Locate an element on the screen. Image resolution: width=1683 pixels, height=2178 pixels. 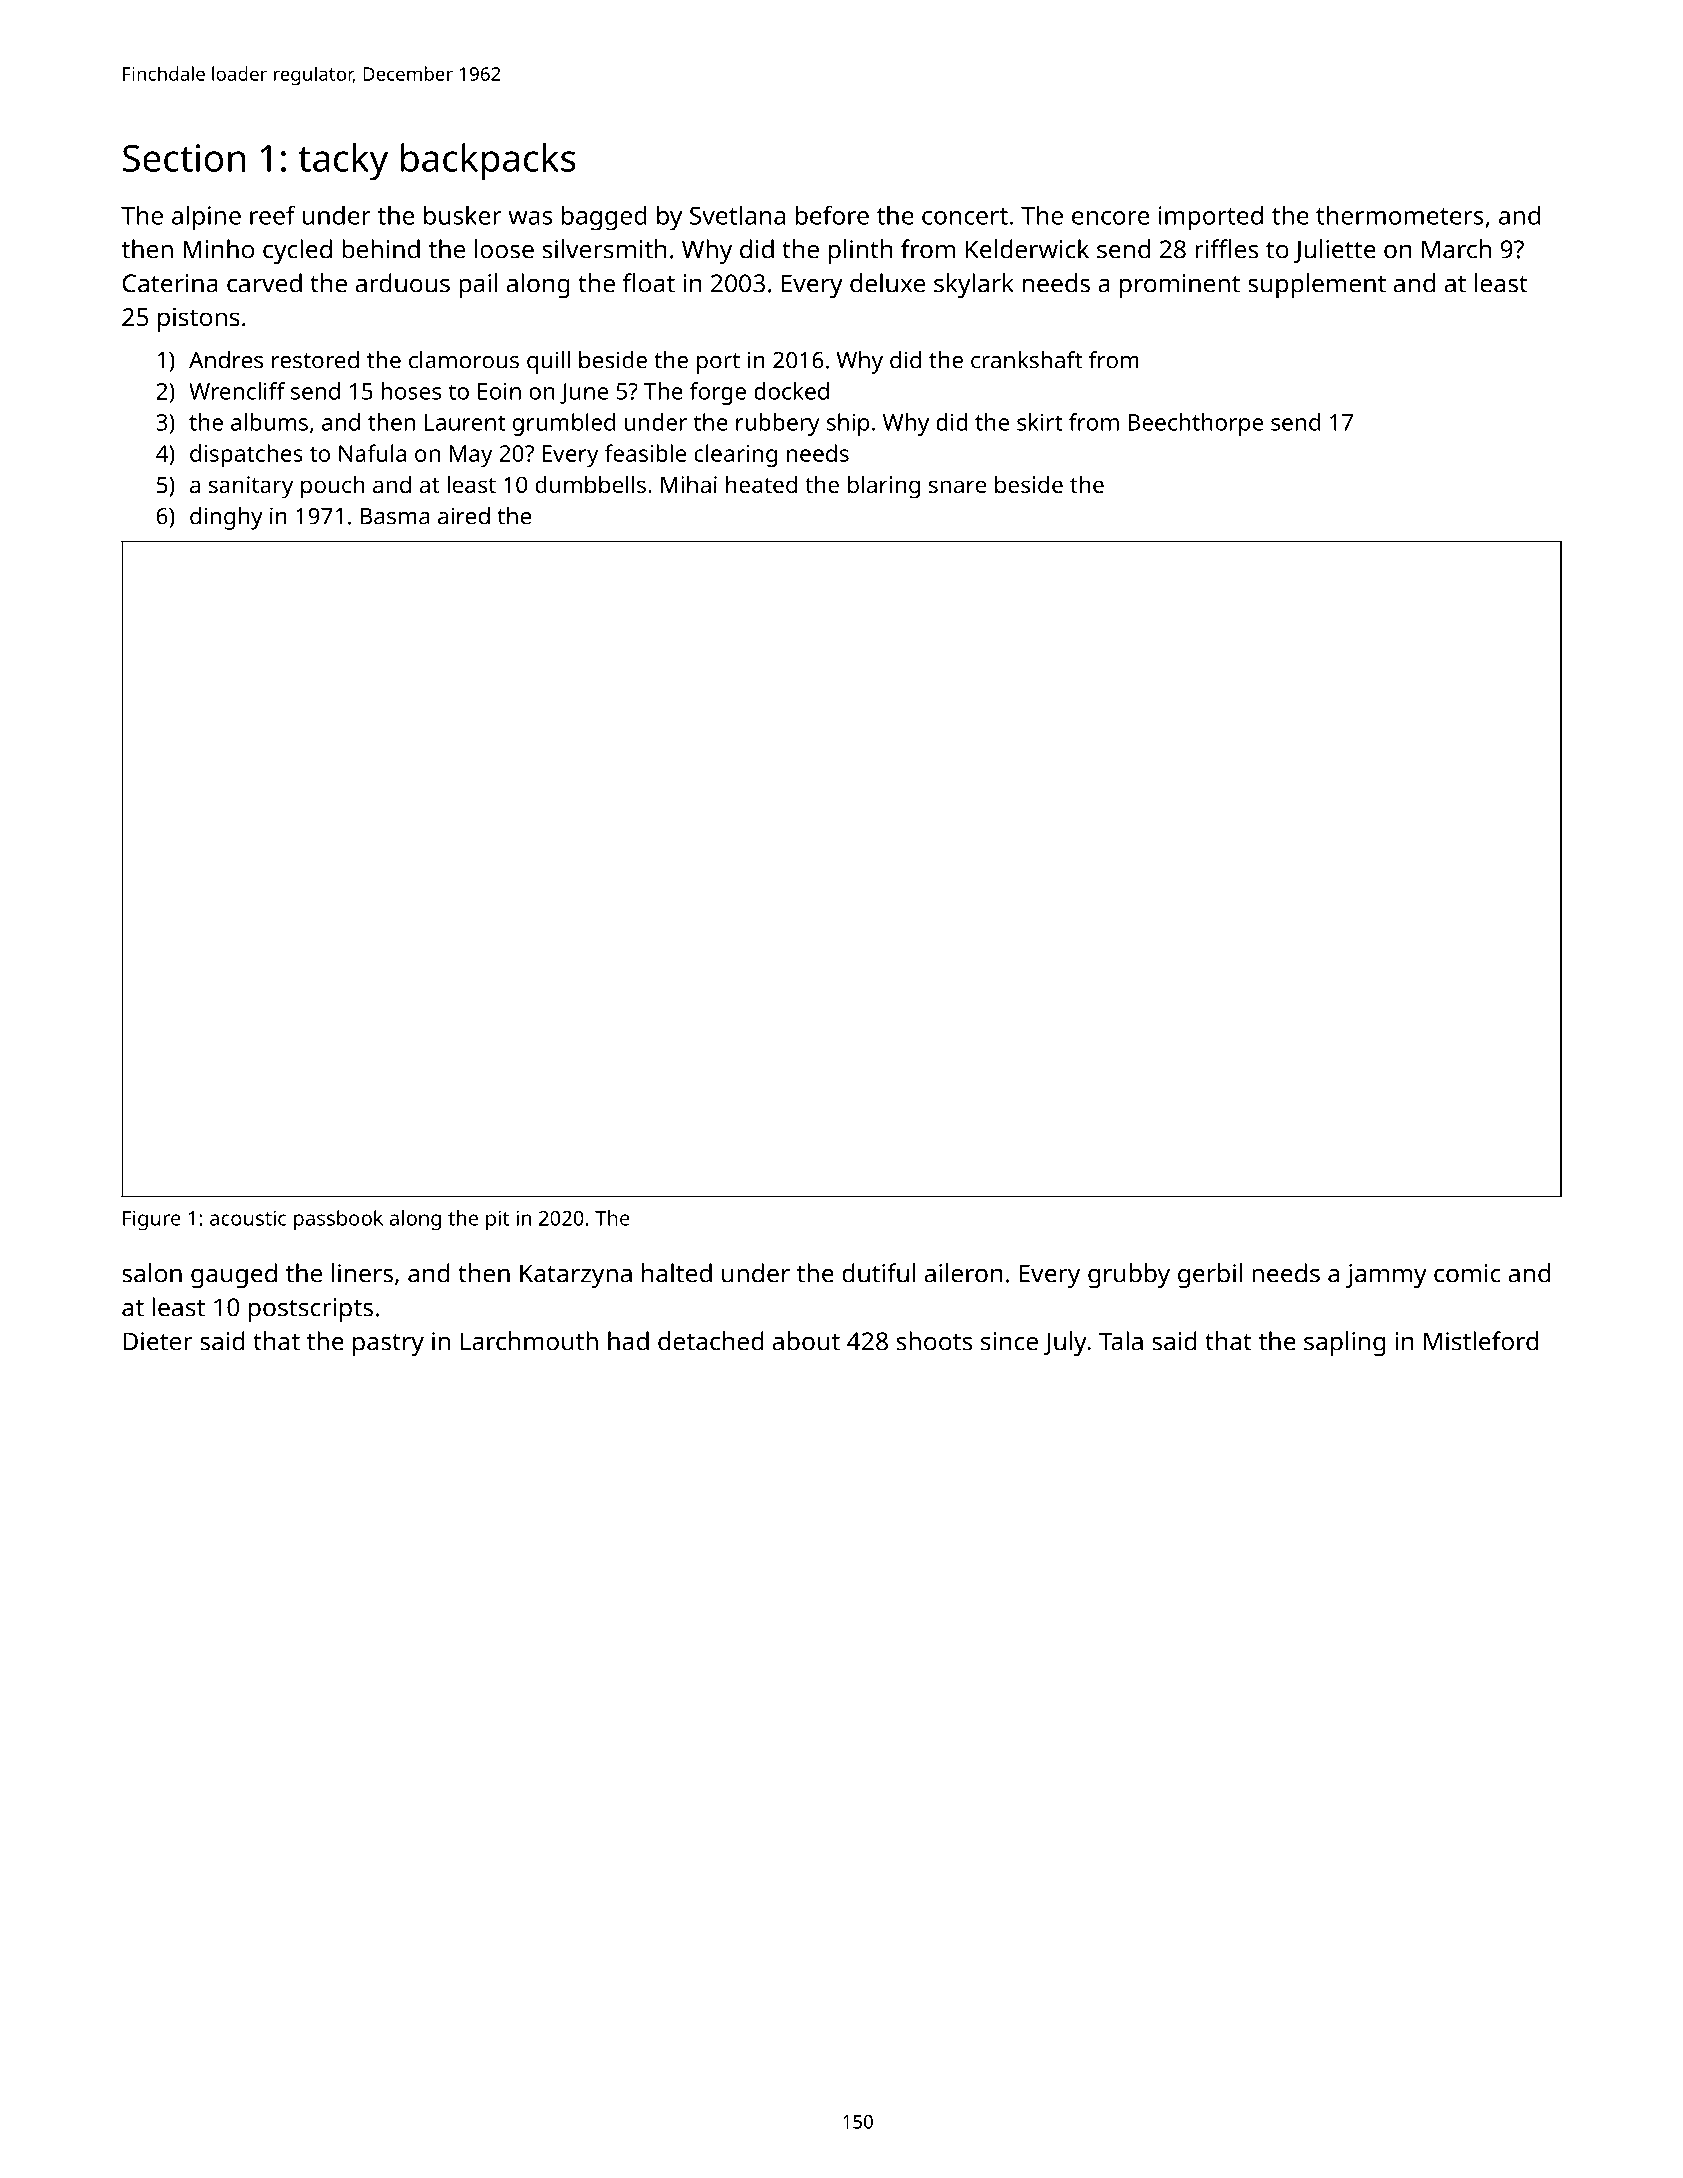
tacky is located at coordinates (343, 162).
